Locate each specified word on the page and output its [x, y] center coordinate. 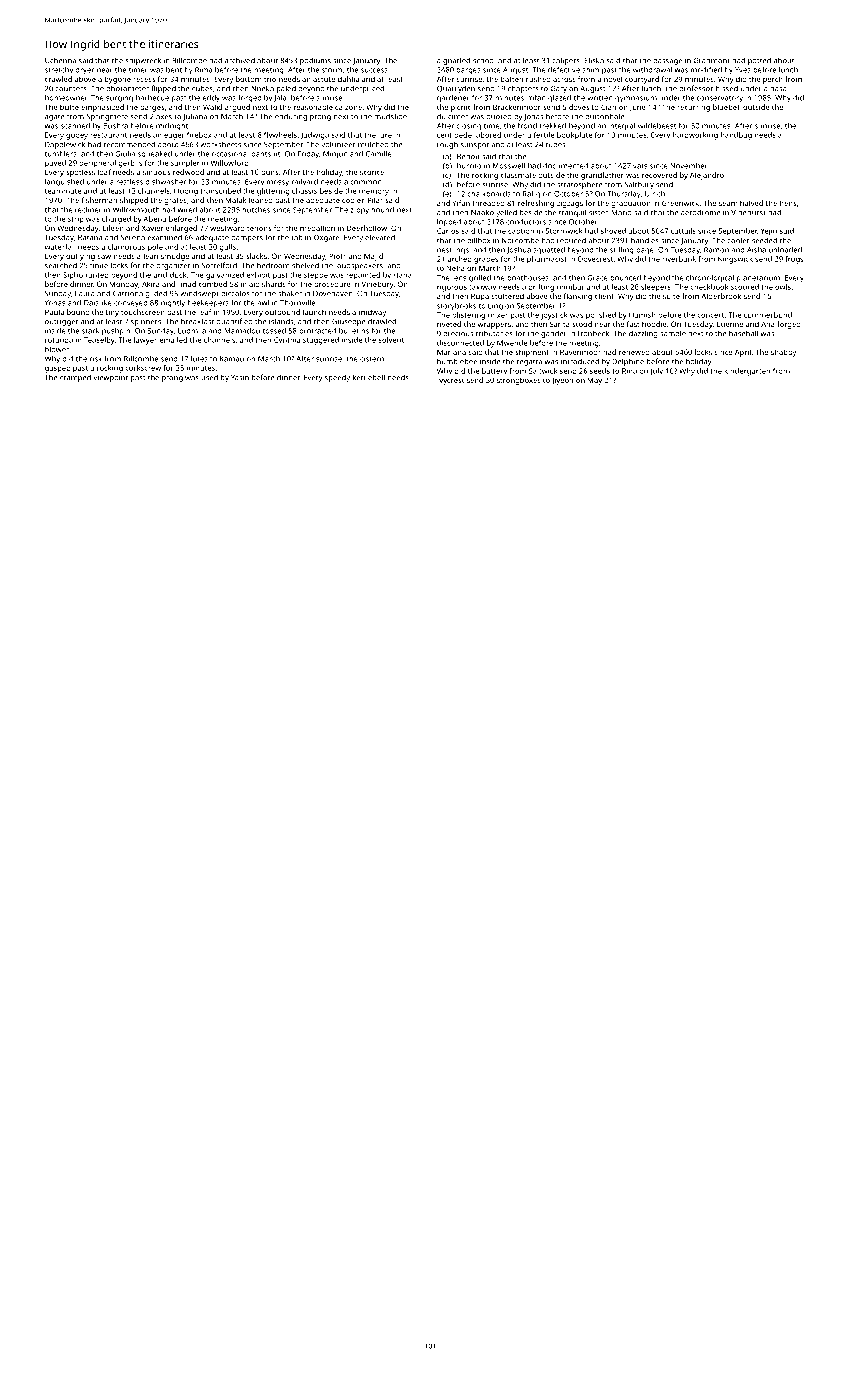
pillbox [478, 241]
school [484, 61]
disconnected [460, 343]
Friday [308, 154]
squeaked [155, 154]
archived [240, 60]
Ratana [90, 238]
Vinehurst [748, 213]
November [688, 166]
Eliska [594, 60]
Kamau [232, 359]
